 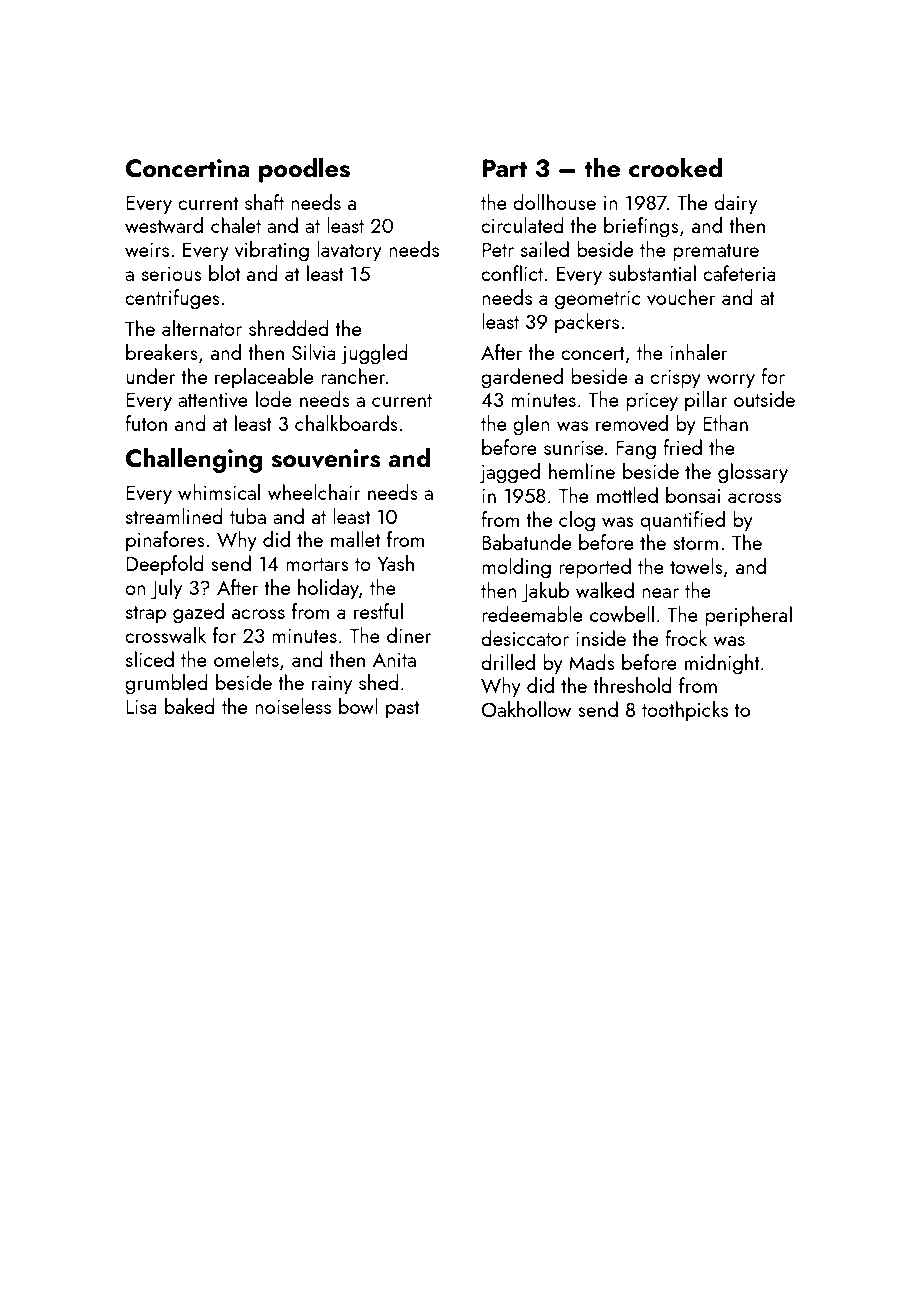 I want to click on crooked, so click(x=675, y=167).
